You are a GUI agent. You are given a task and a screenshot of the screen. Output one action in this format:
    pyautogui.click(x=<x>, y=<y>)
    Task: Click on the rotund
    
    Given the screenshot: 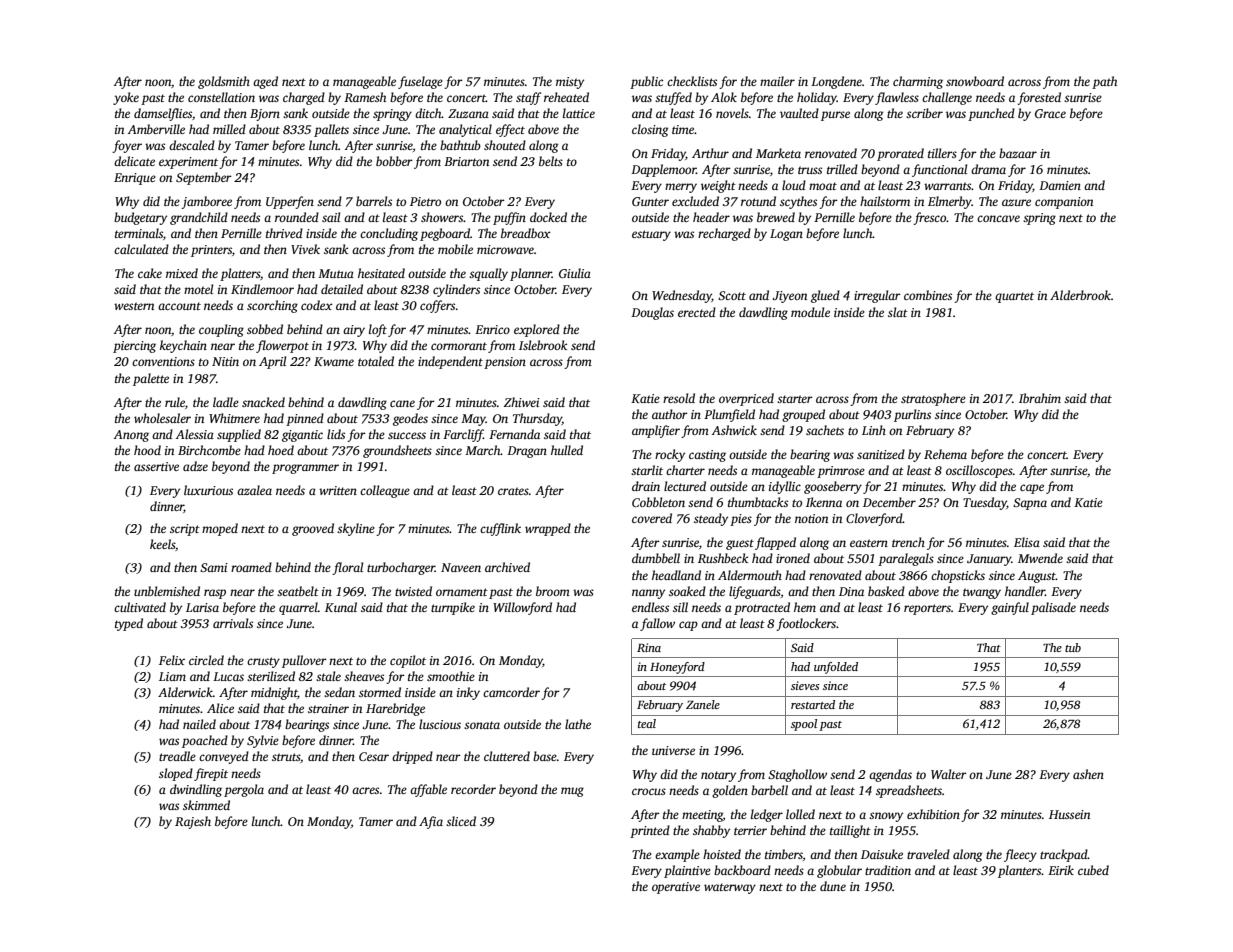 What is the action you would take?
    pyautogui.click(x=758, y=201)
